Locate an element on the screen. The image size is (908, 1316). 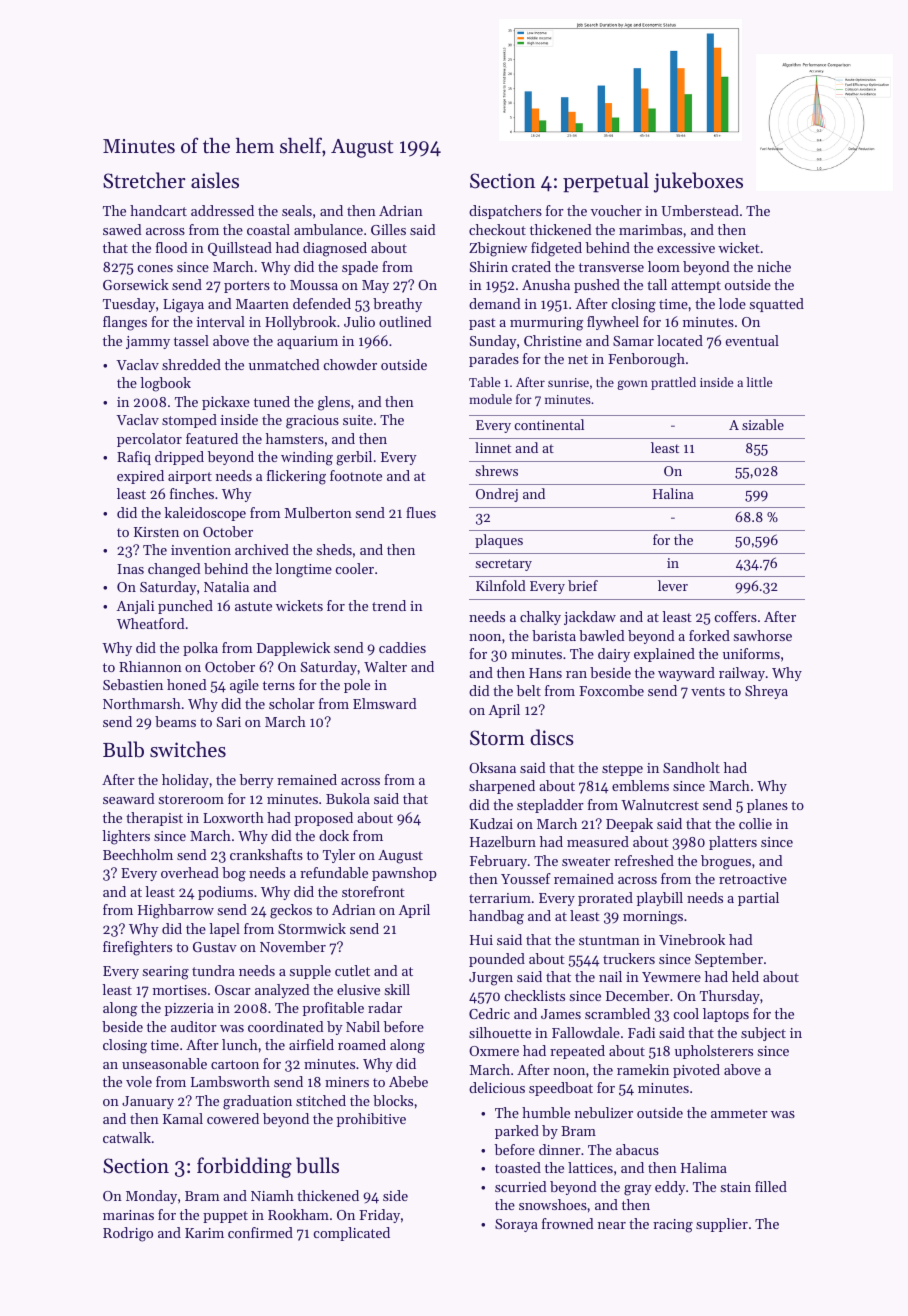
jukeboxes is located at coordinates (698, 182).
